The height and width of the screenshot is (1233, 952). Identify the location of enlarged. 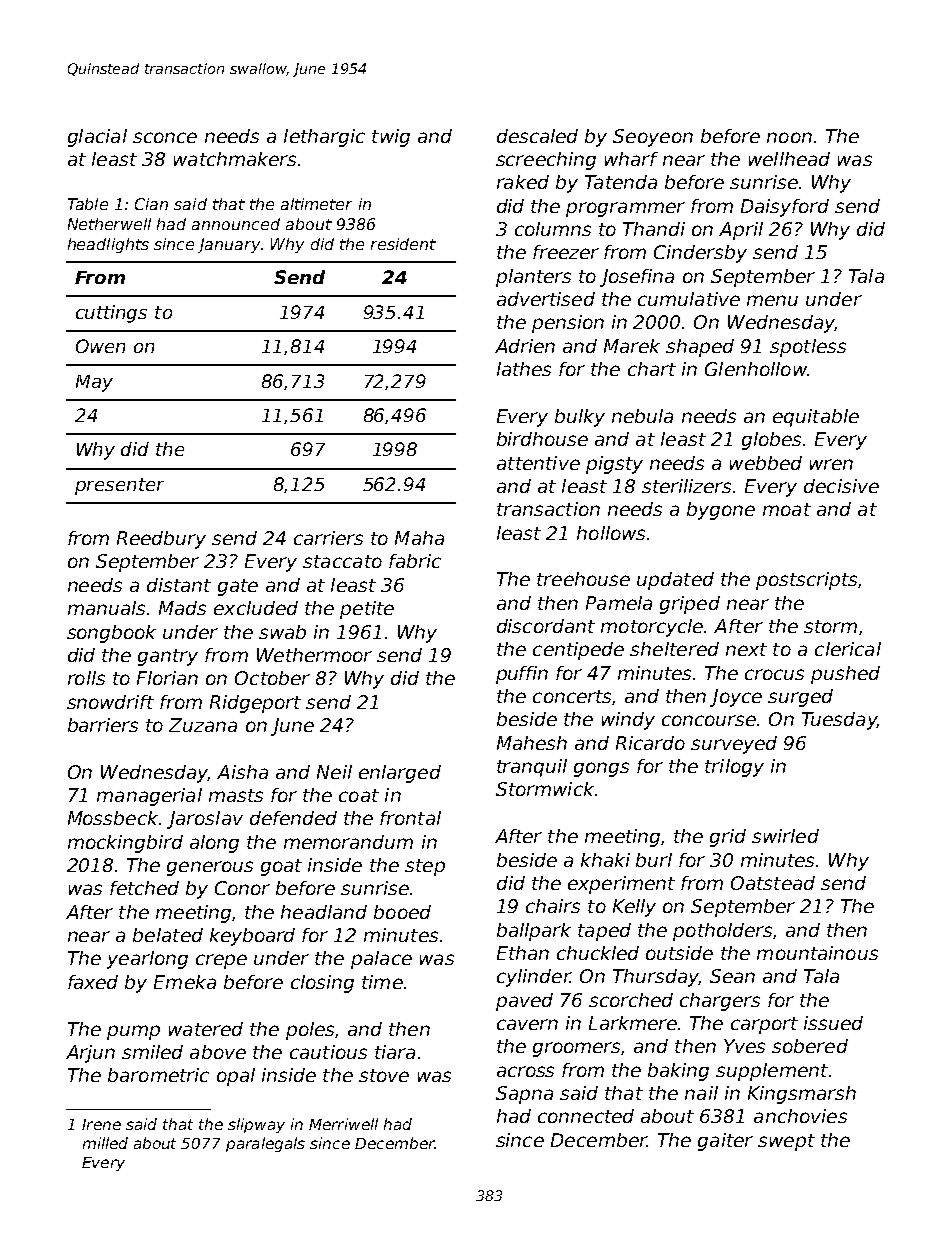
(400, 774).
